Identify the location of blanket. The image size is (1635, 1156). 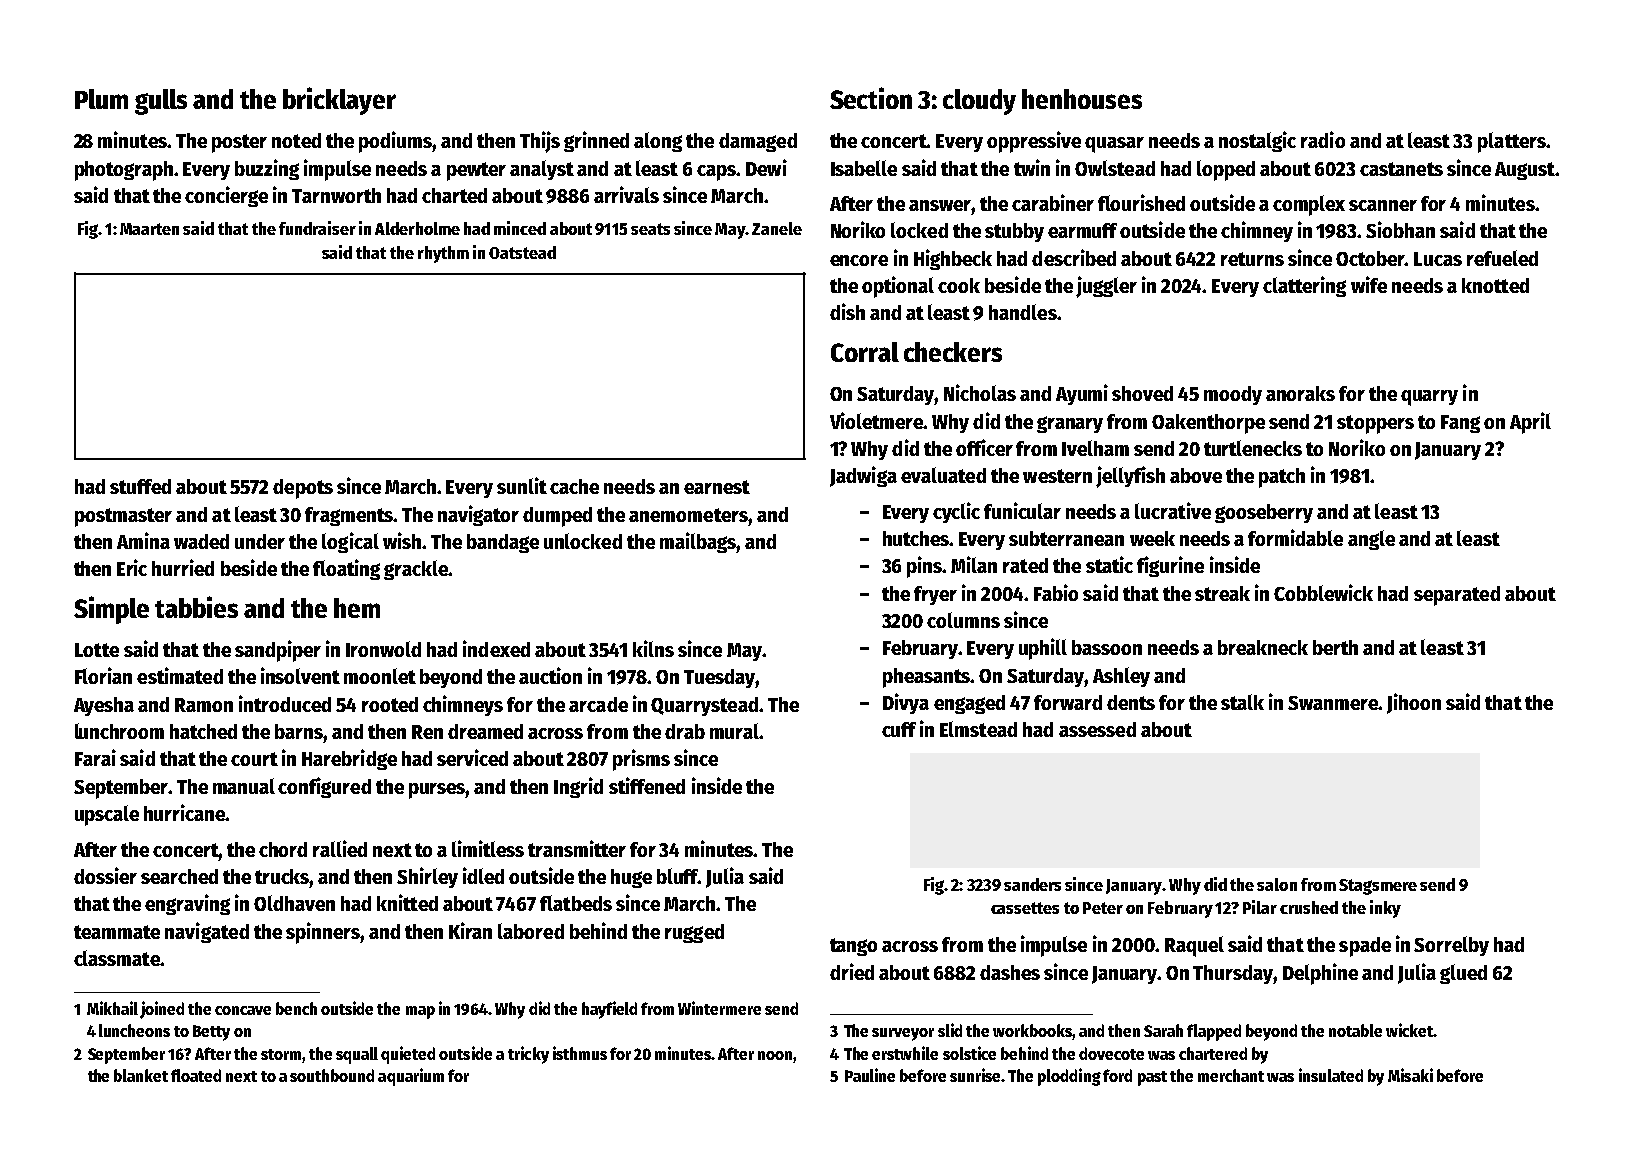
(141, 1075).
